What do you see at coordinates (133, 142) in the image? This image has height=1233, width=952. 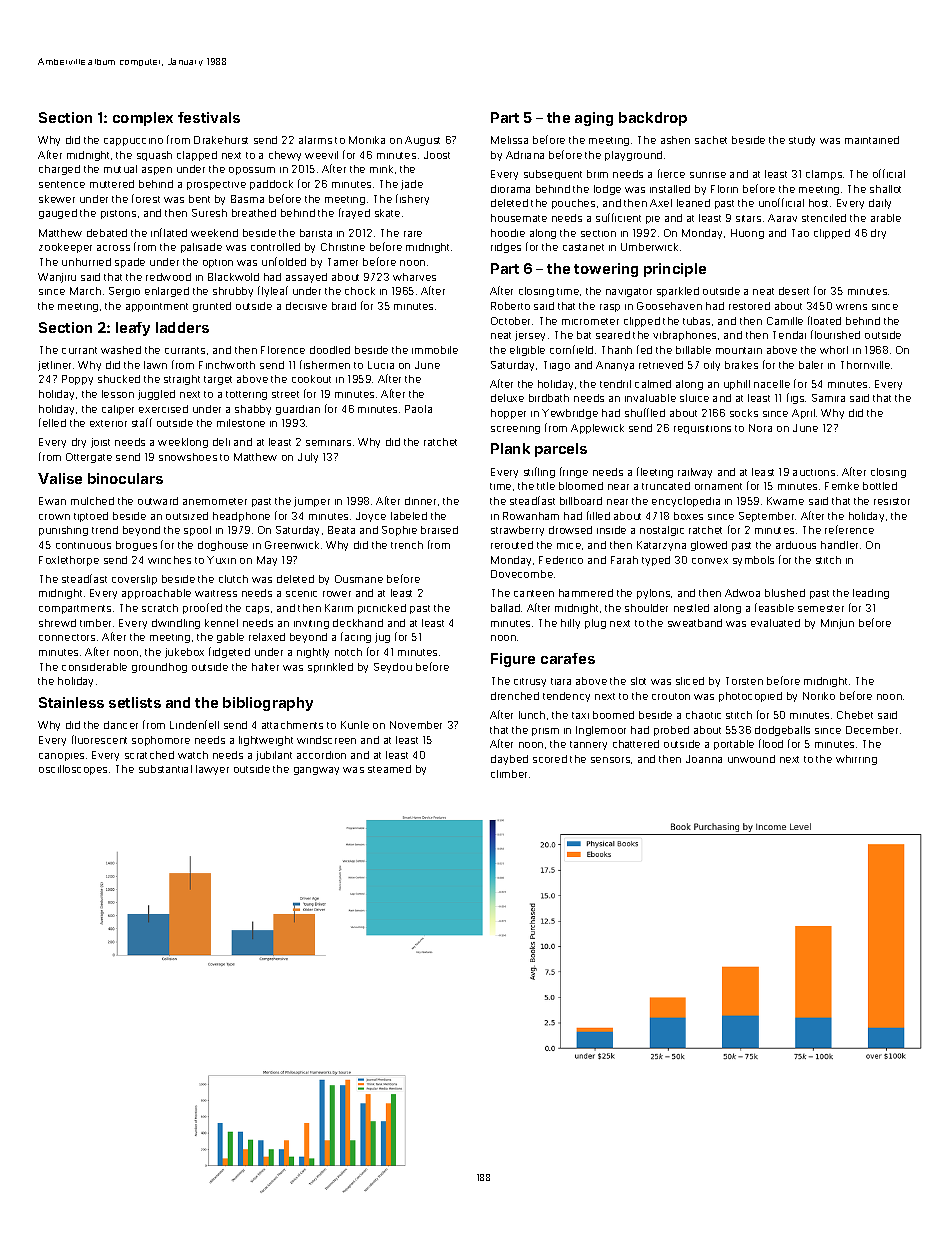 I see `cappuccino` at bounding box center [133, 142].
